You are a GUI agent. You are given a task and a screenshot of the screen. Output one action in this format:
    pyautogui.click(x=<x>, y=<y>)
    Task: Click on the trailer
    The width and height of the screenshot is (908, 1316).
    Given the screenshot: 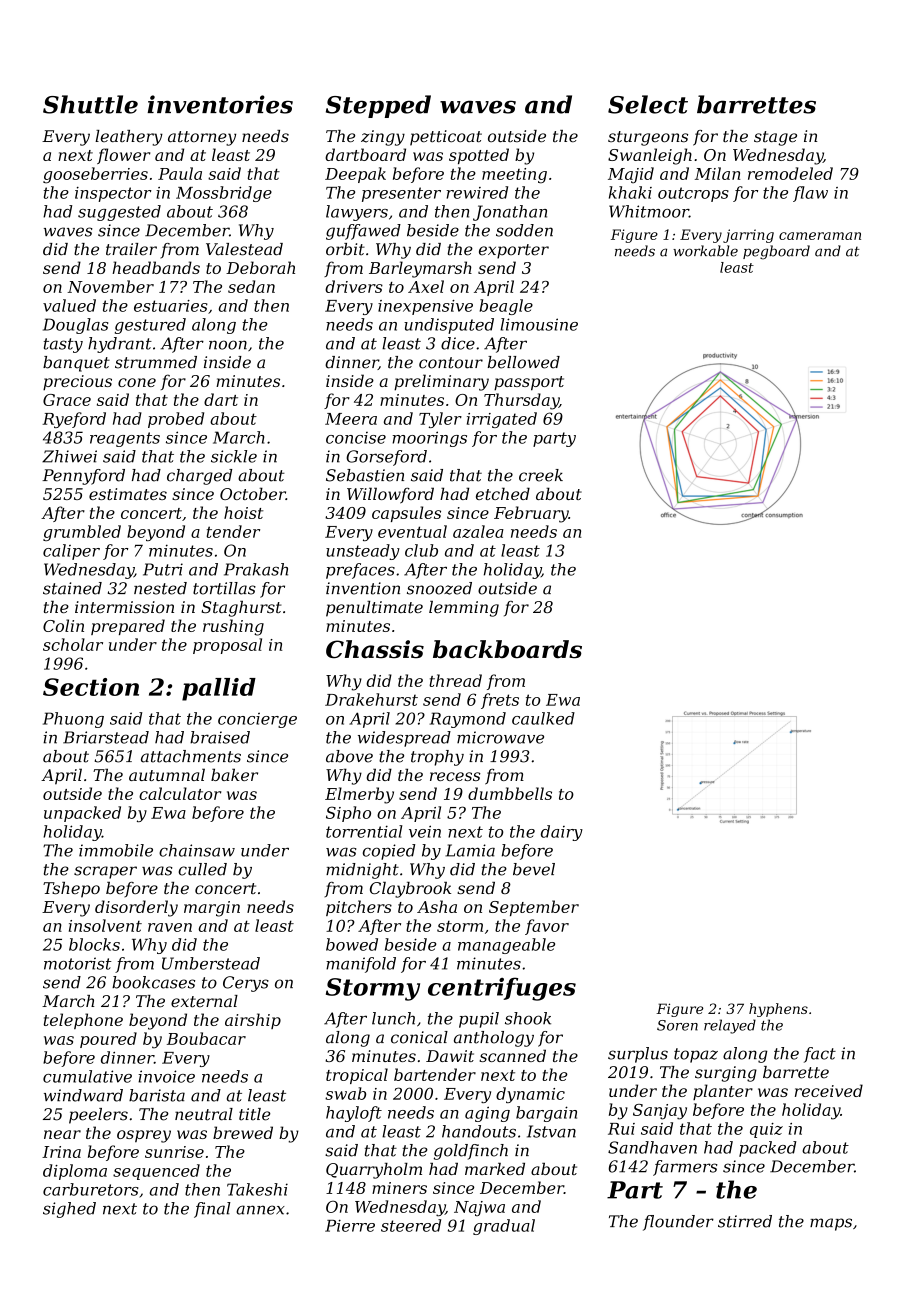 What is the action you would take?
    pyautogui.click(x=131, y=249)
